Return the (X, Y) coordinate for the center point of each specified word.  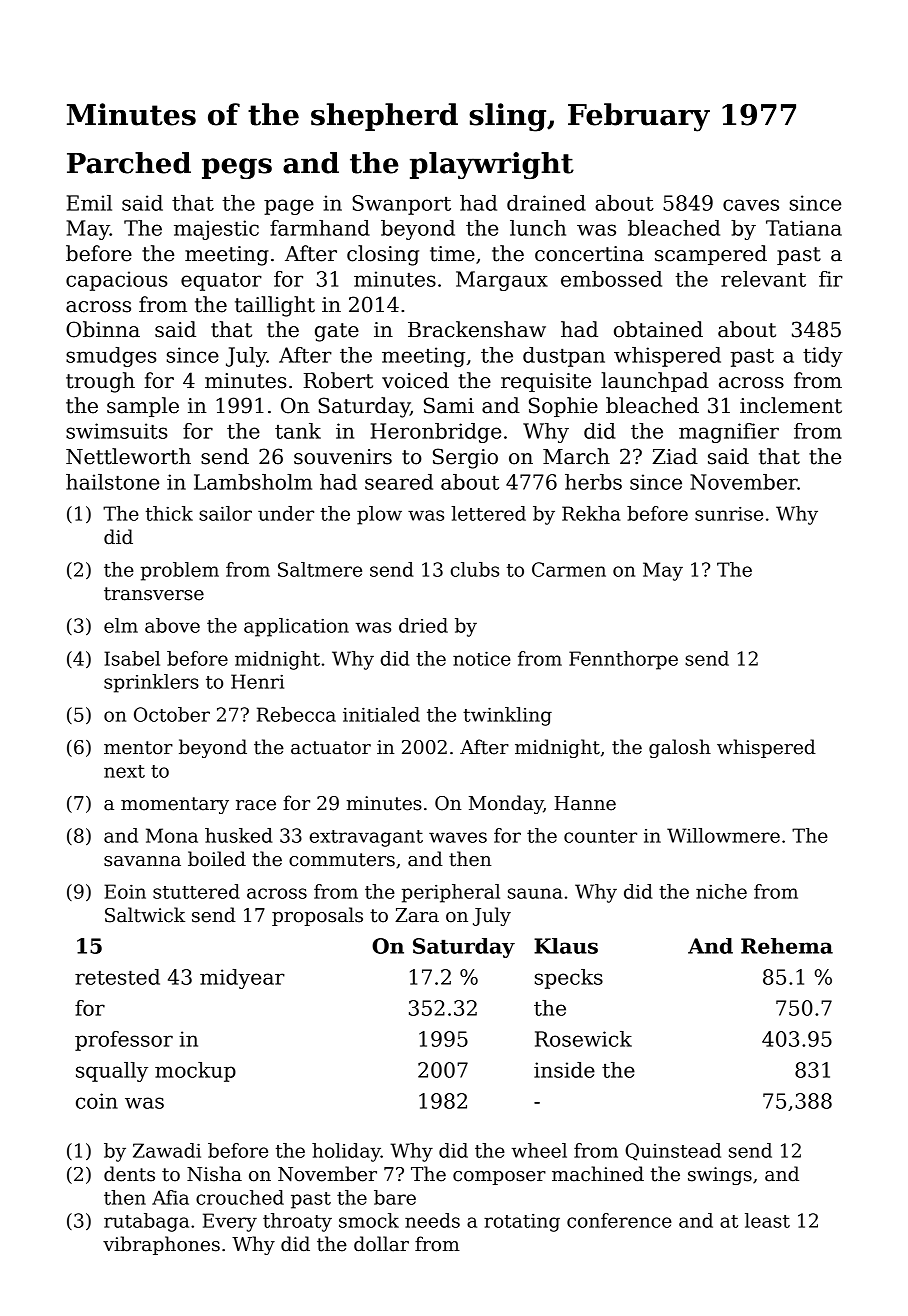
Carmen (569, 569)
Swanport (401, 205)
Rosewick (583, 1039)
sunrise (729, 514)
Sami (449, 405)
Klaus (566, 946)
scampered (711, 255)
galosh (680, 748)
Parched (129, 163)
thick (169, 513)
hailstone (112, 482)
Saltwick (145, 915)
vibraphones (161, 1245)
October (172, 714)
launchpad (655, 382)
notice (482, 658)
